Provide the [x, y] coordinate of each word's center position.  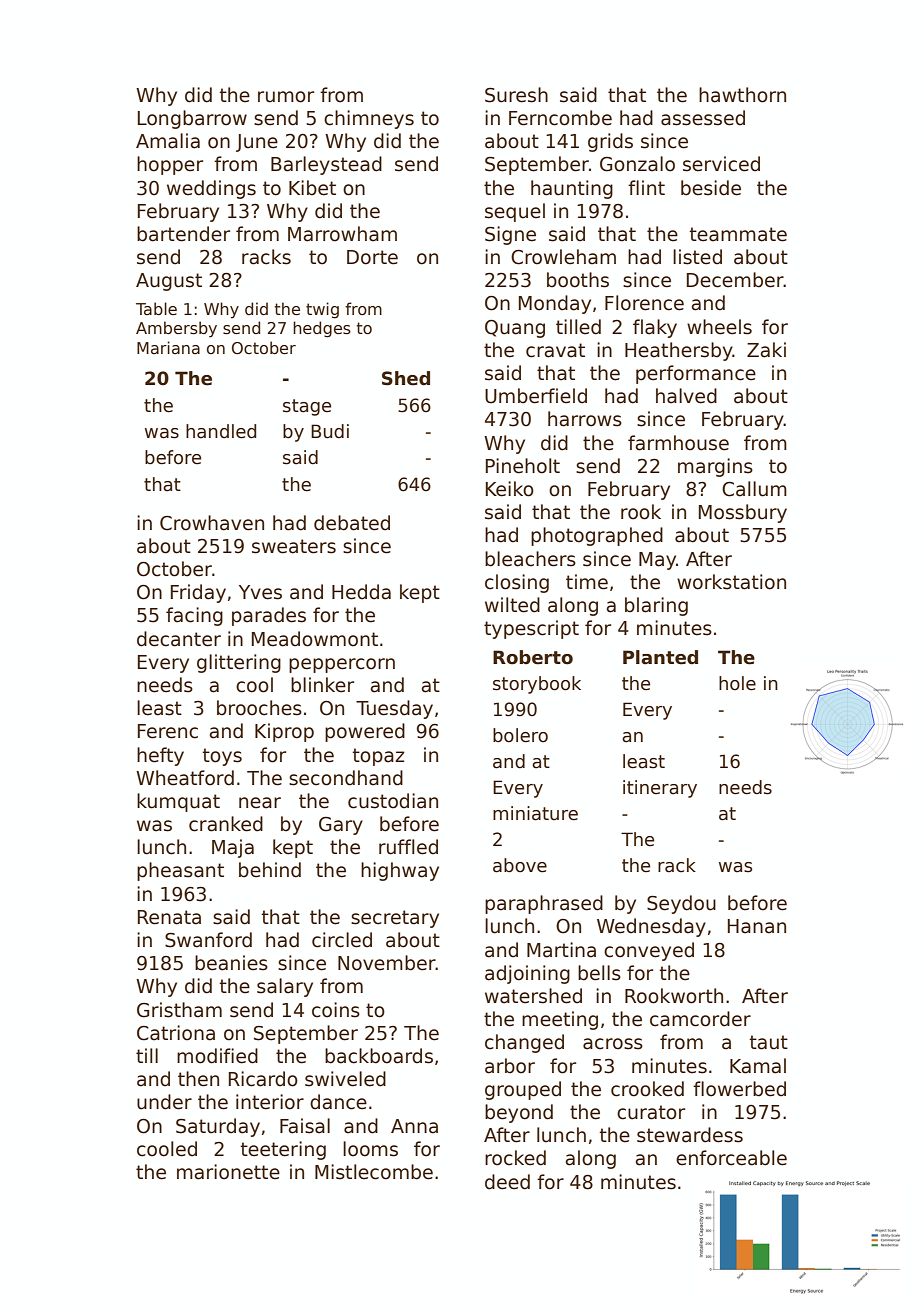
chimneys [369, 119]
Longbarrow [192, 119]
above [520, 865]
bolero [520, 735]
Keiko [510, 489]
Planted [660, 657]
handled [221, 431]
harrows [585, 419]
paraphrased [544, 904]
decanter [179, 639]
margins [715, 467]
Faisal [305, 1126]
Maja [233, 848]
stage [307, 407]
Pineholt [523, 466]
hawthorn [742, 95]
